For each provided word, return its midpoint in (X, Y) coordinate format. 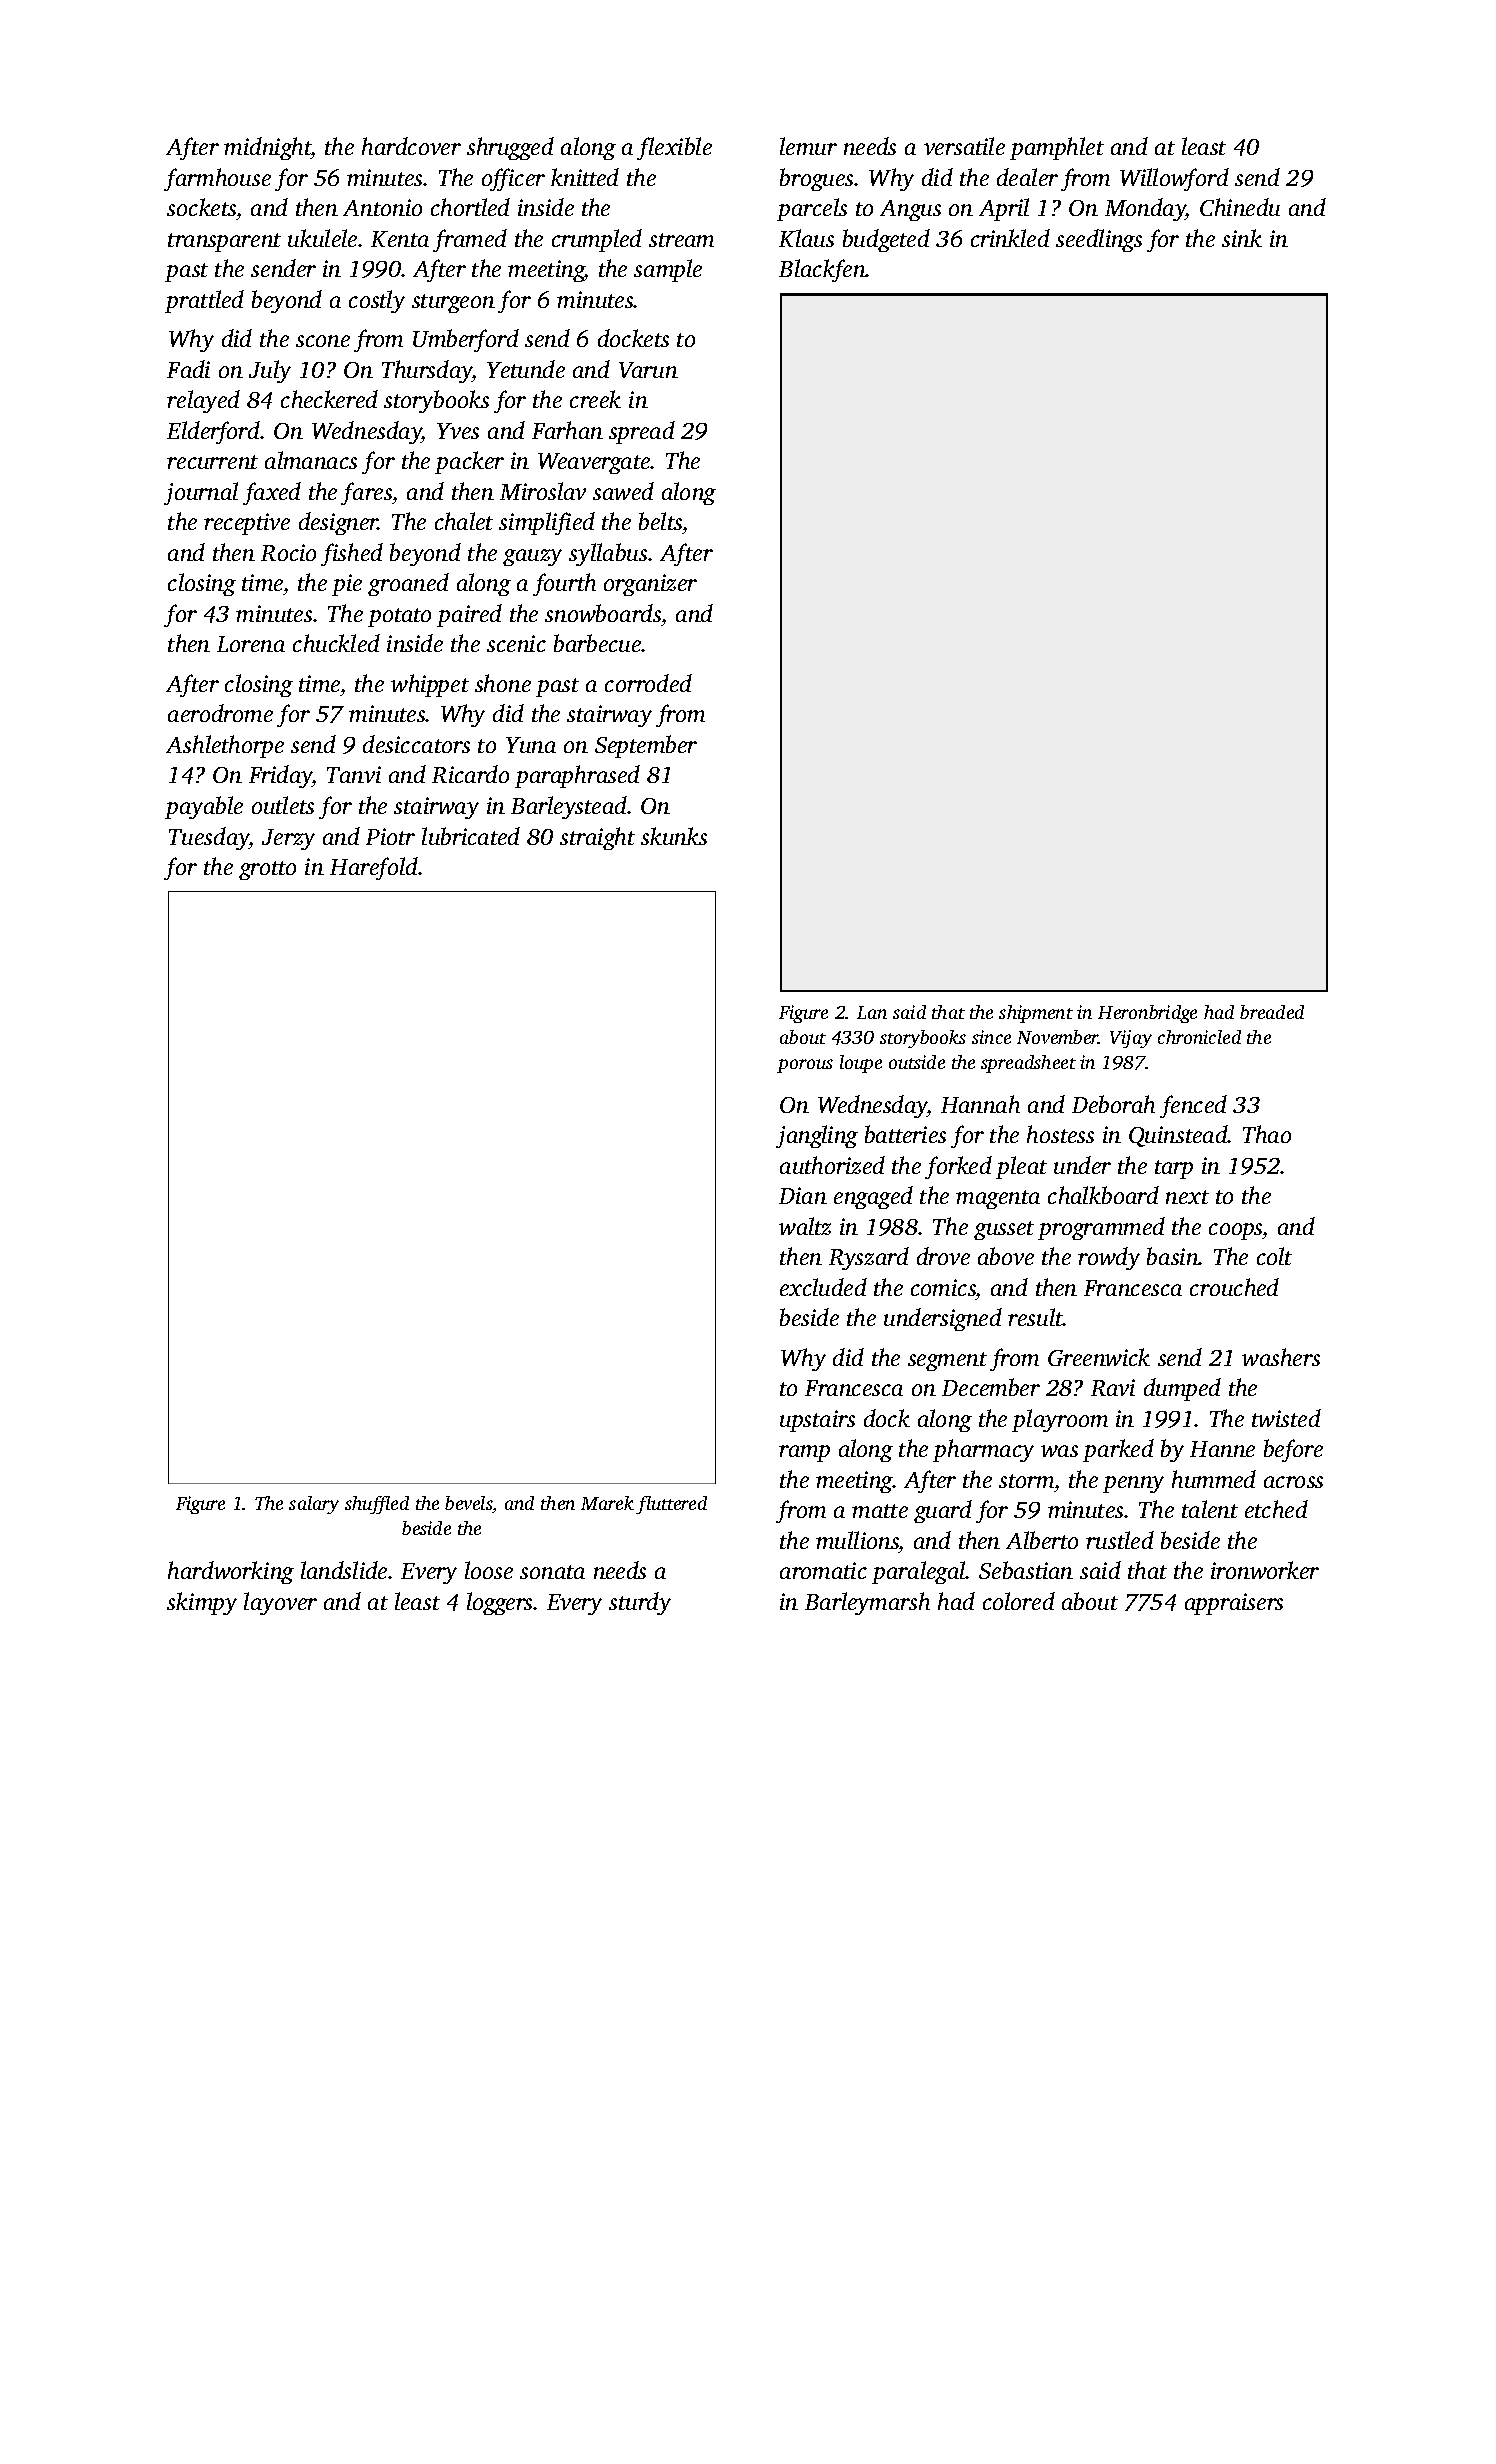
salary (314, 1505)
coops (1236, 1231)
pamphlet (1057, 148)
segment (947, 1361)
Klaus (806, 238)
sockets (201, 207)
